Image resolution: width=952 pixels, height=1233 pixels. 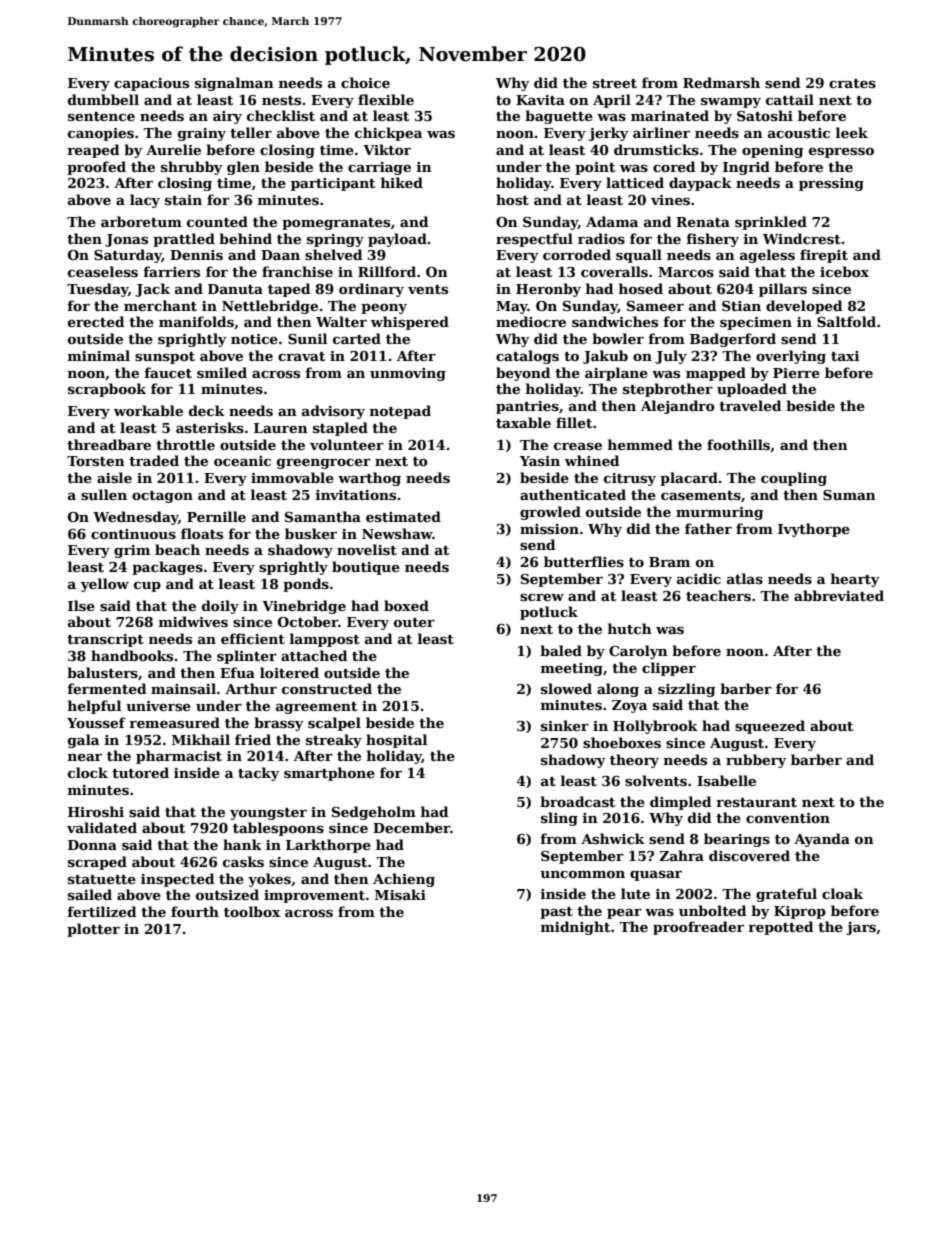 I want to click on workable, so click(x=148, y=410).
